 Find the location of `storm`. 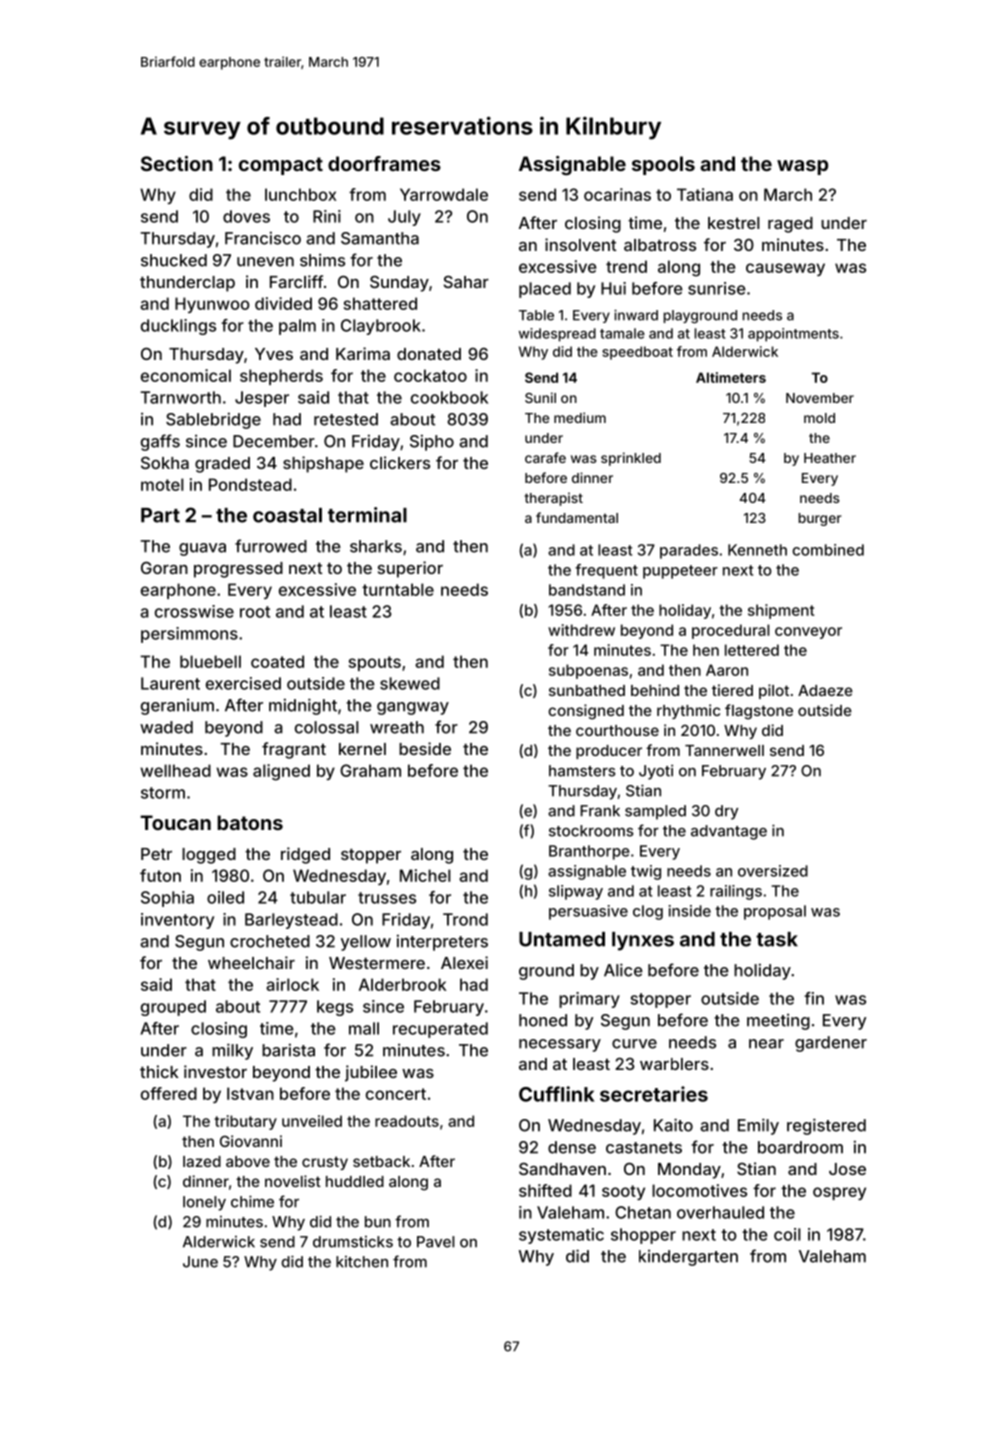

storm is located at coordinates (163, 793).
